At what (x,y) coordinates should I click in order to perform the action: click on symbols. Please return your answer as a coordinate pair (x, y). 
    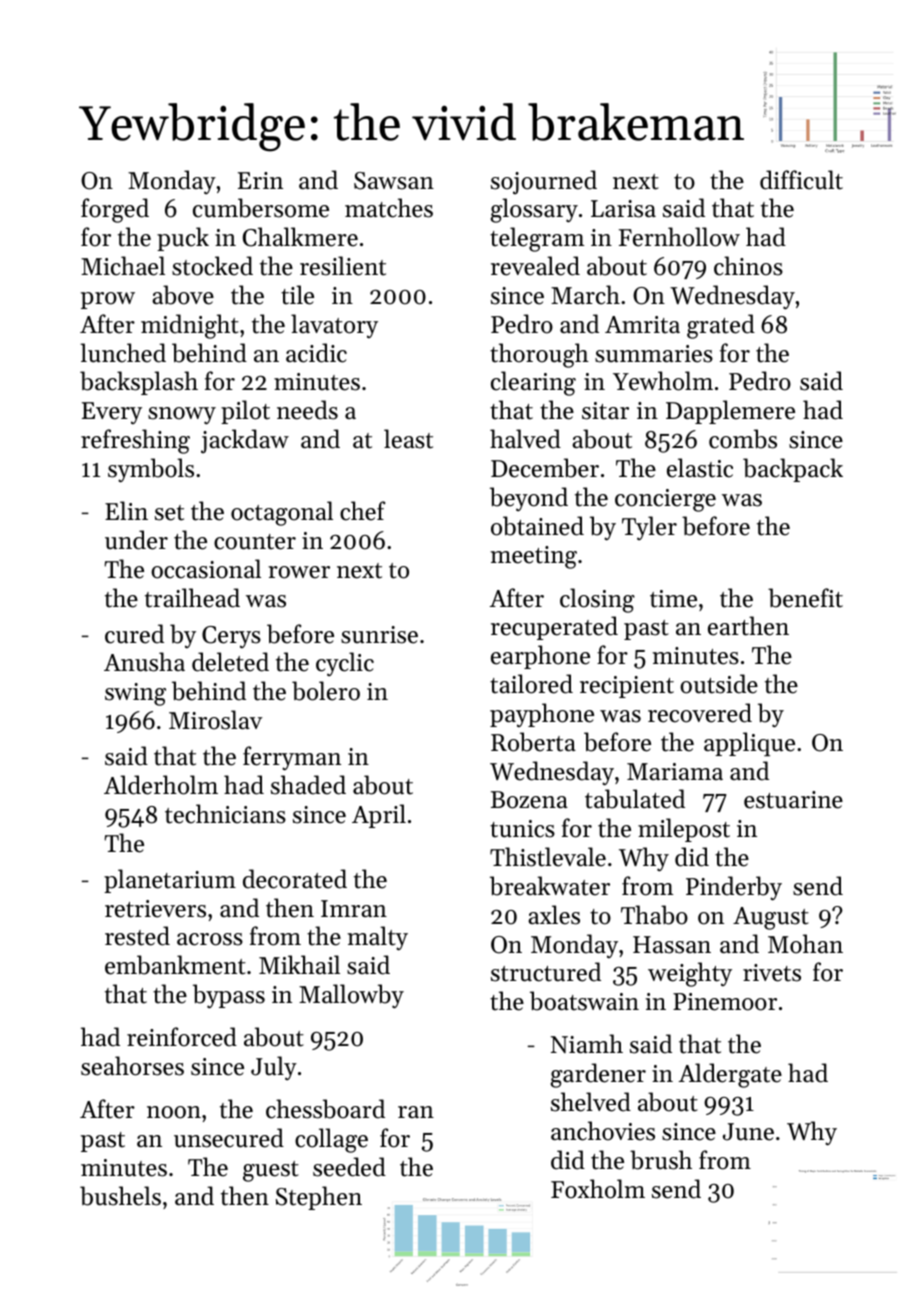
    Looking at the image, I should click on (151, 470).
